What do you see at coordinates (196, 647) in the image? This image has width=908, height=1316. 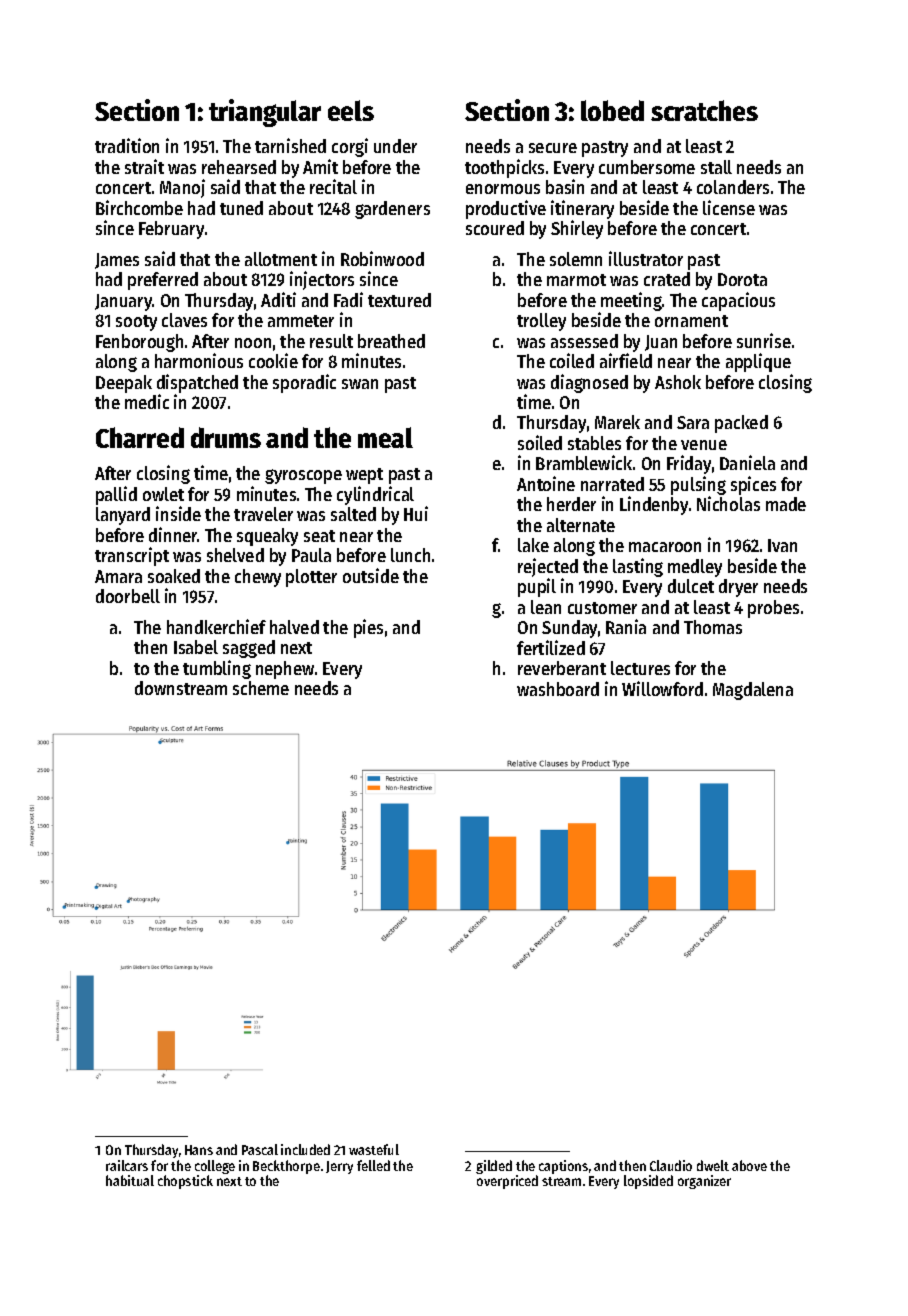 I see `Isabel` at bounding box center [196, 647].
